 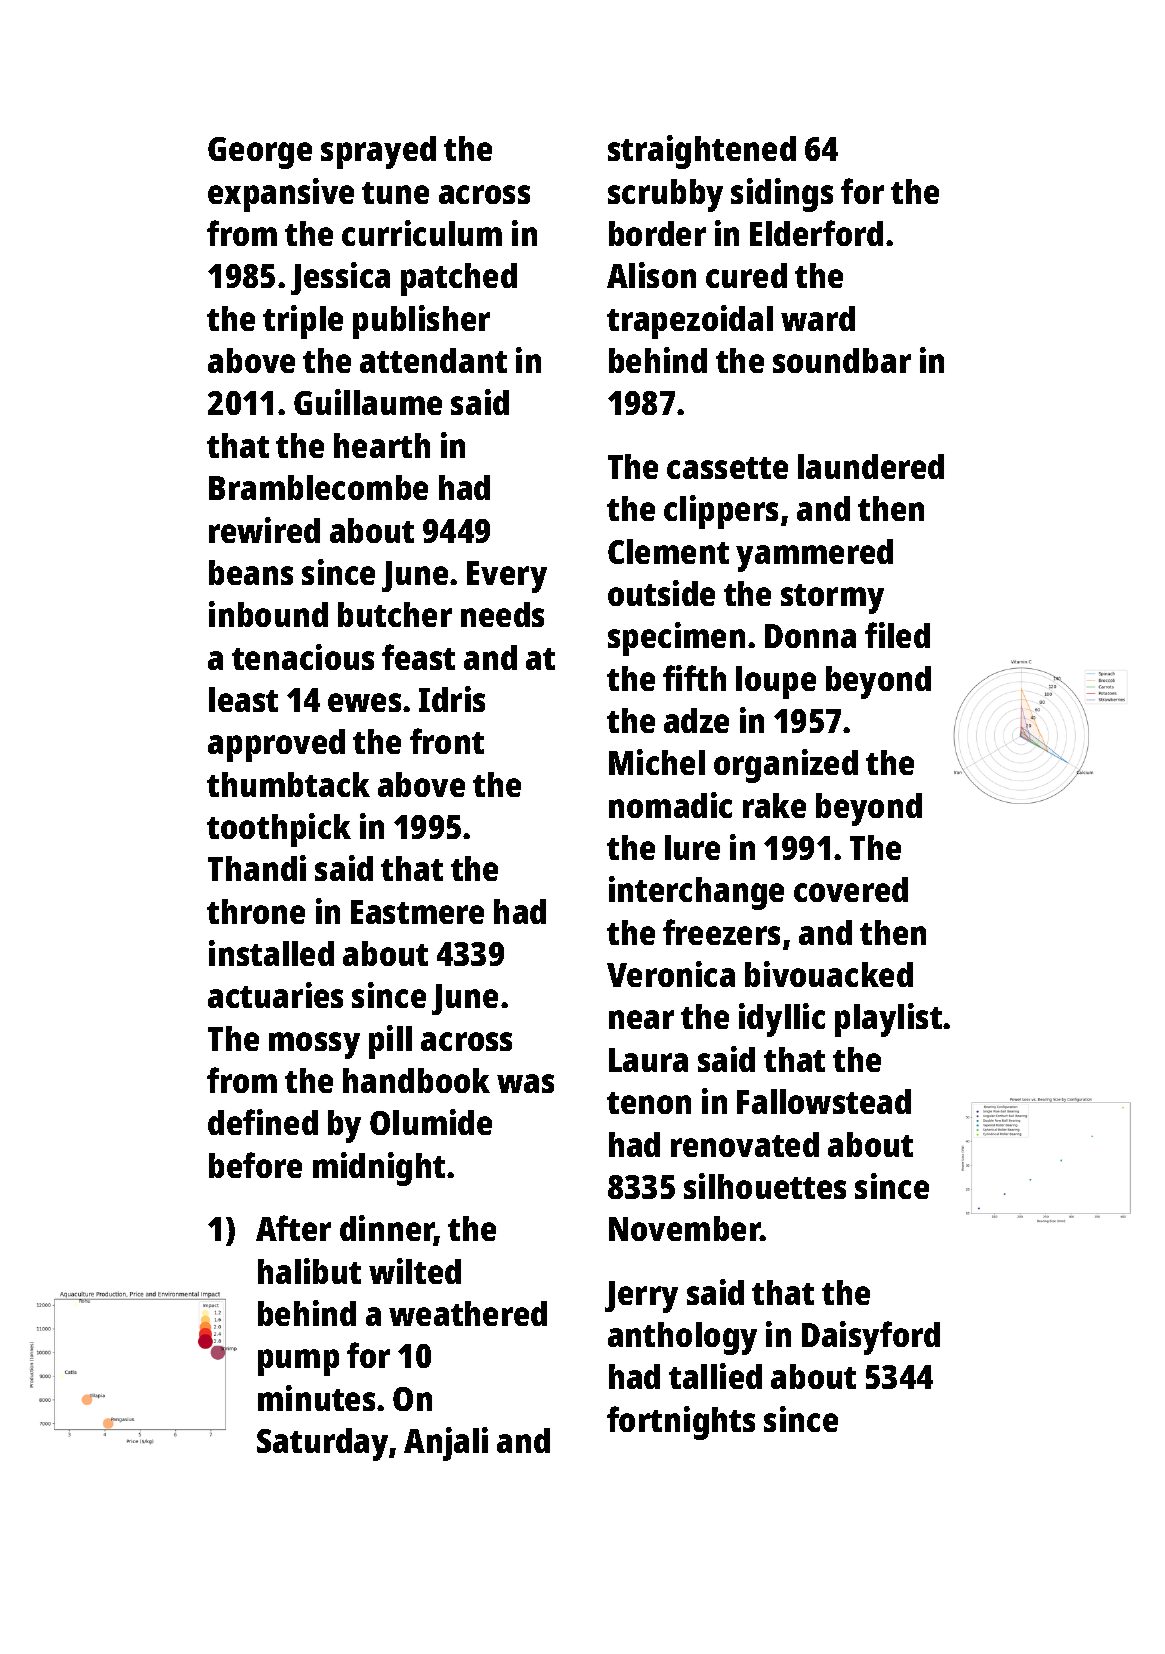 I want to click on Anjali, so click(x=446, y=1444).
